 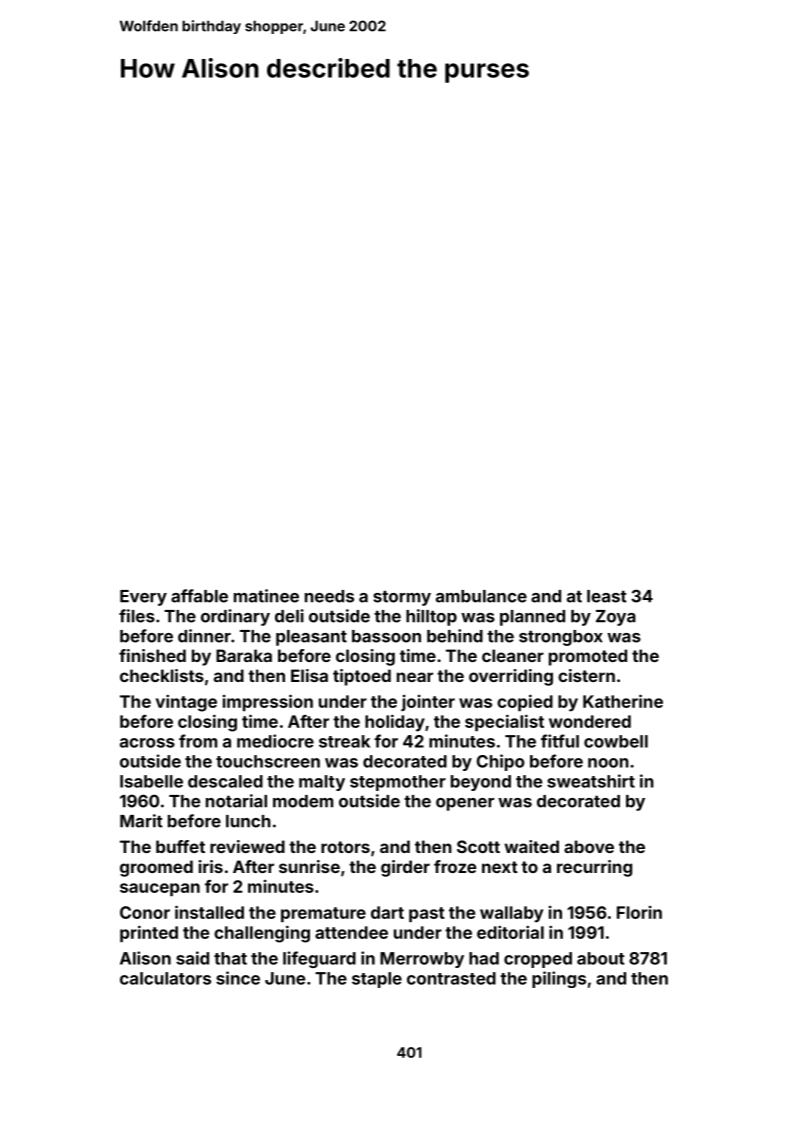 What do you see at coordinates (266, 596) in the image?
I see `matinee` at bounding box center [266, 596].
